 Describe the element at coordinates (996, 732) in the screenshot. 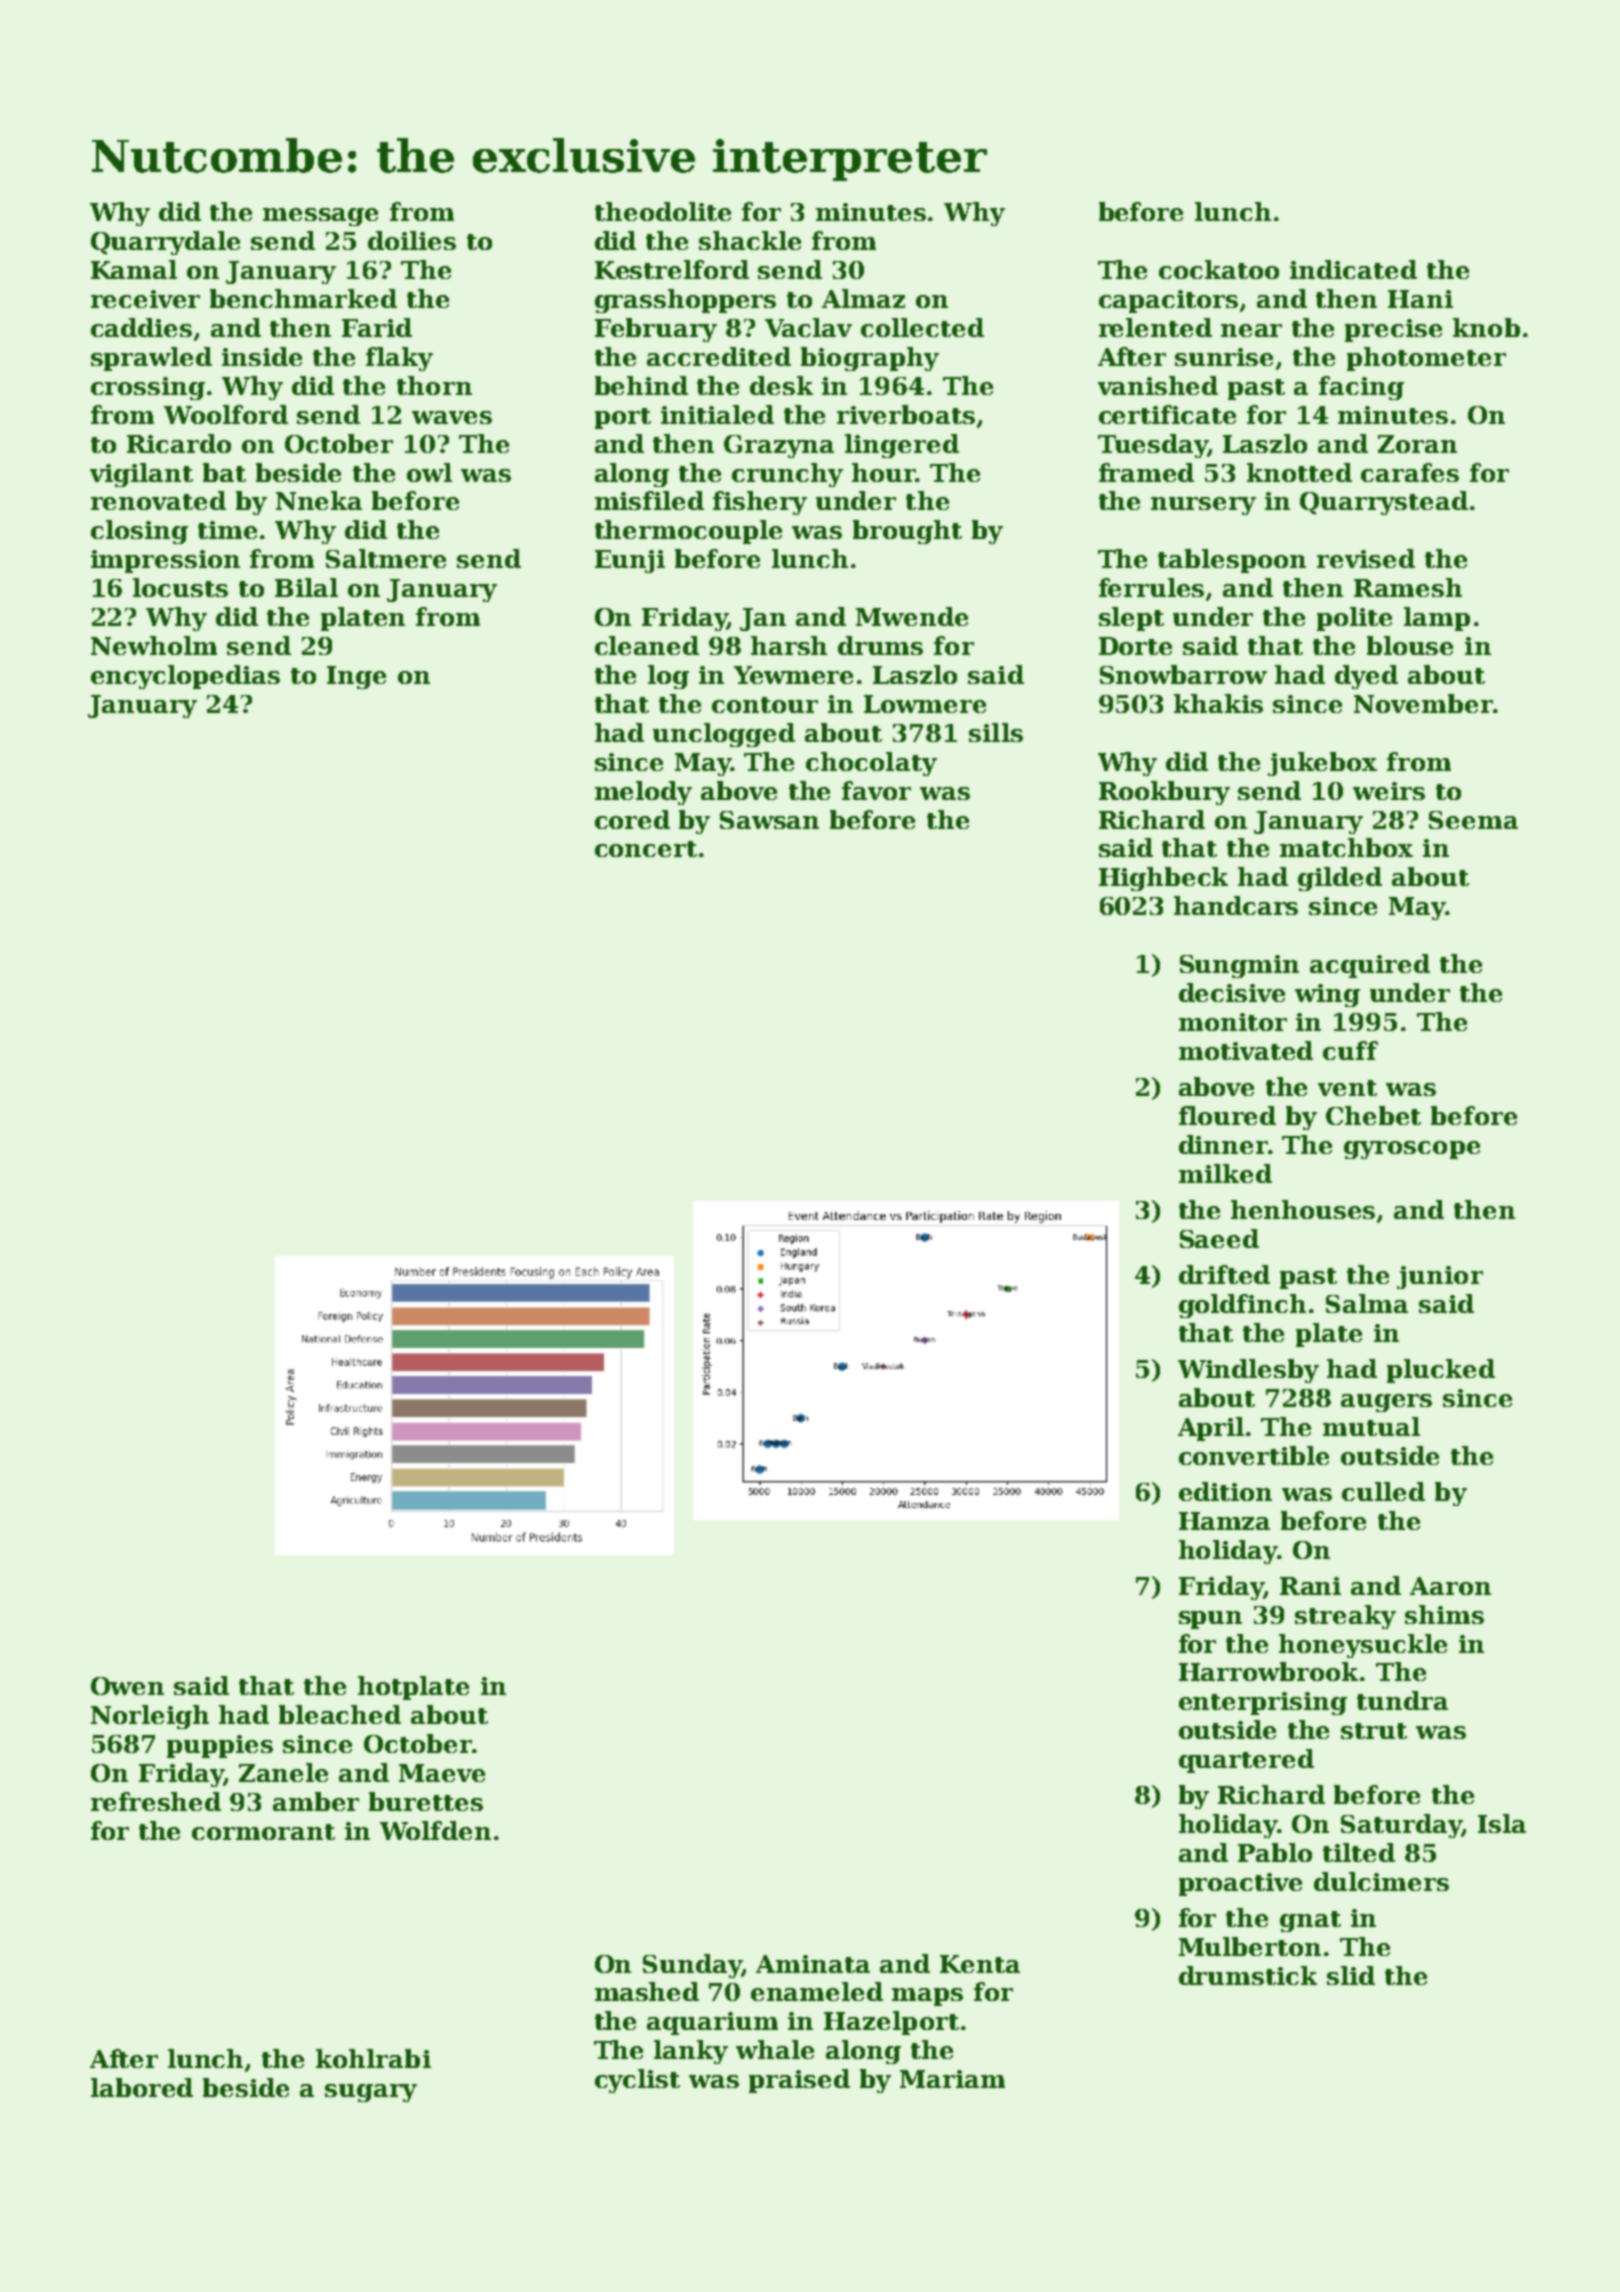

I see `sills` at that location.
